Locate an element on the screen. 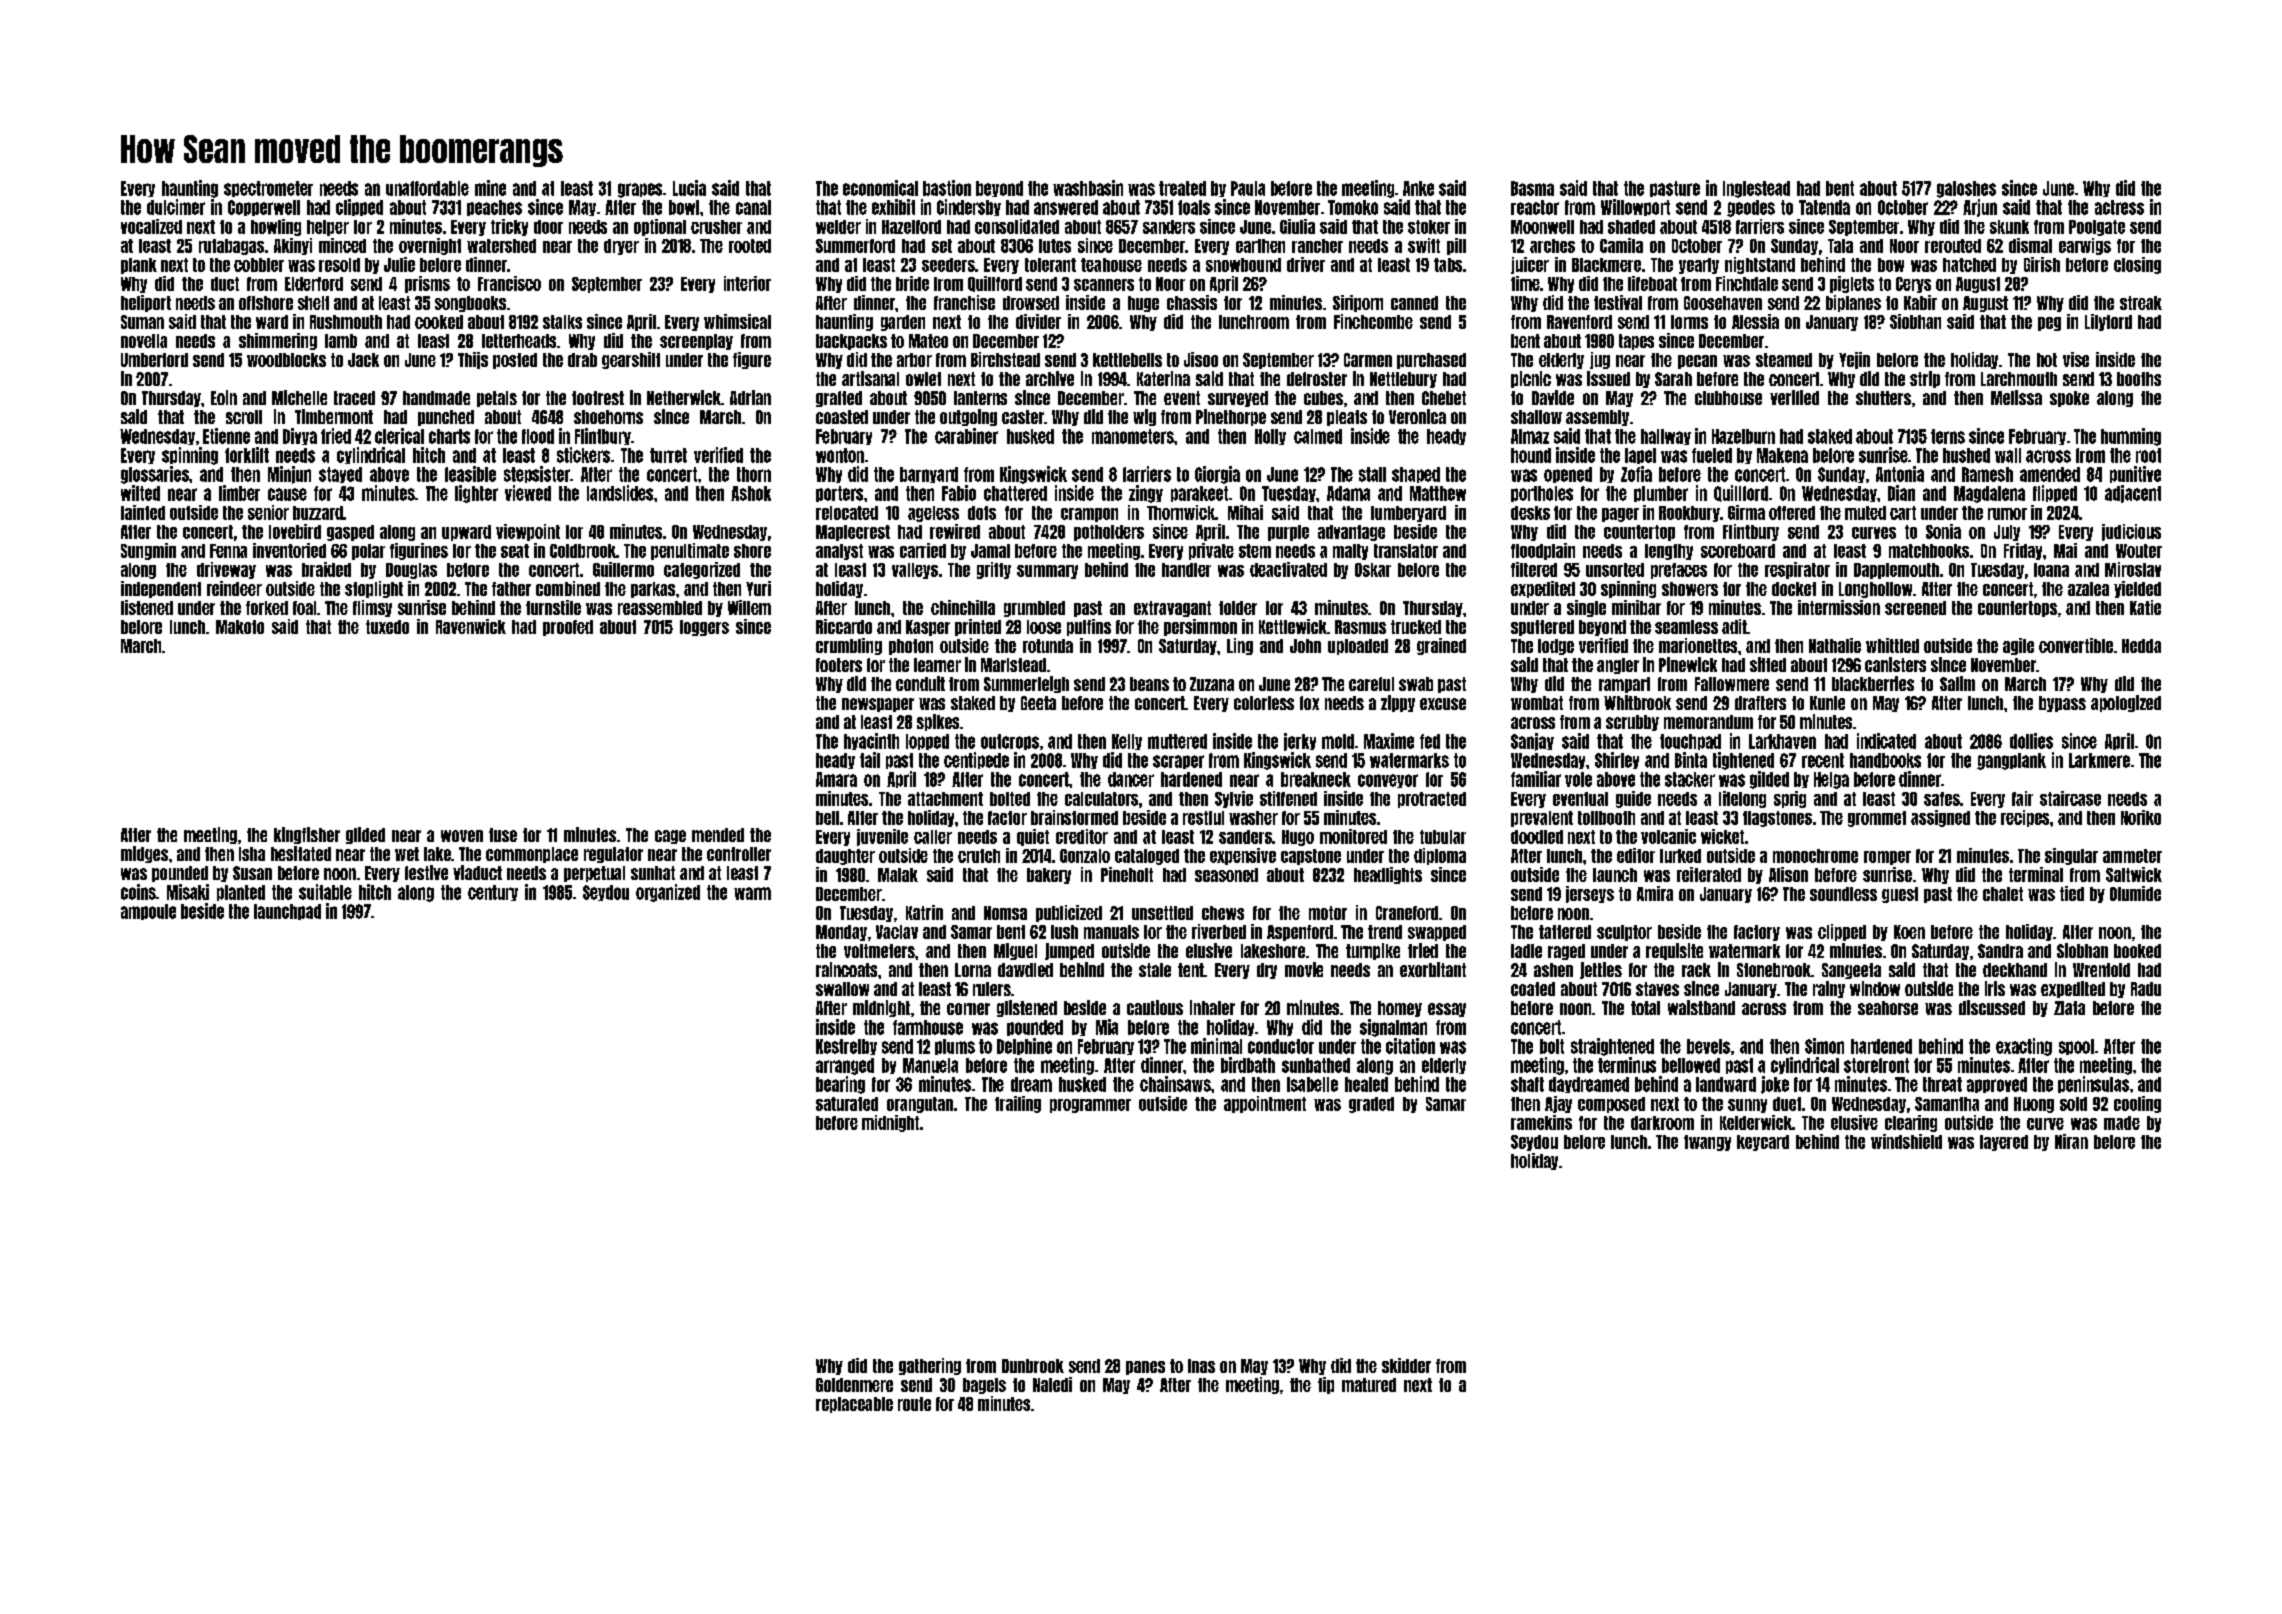 The image size is (2282, 1614). hesitated is located at coordinates (301, 853).
